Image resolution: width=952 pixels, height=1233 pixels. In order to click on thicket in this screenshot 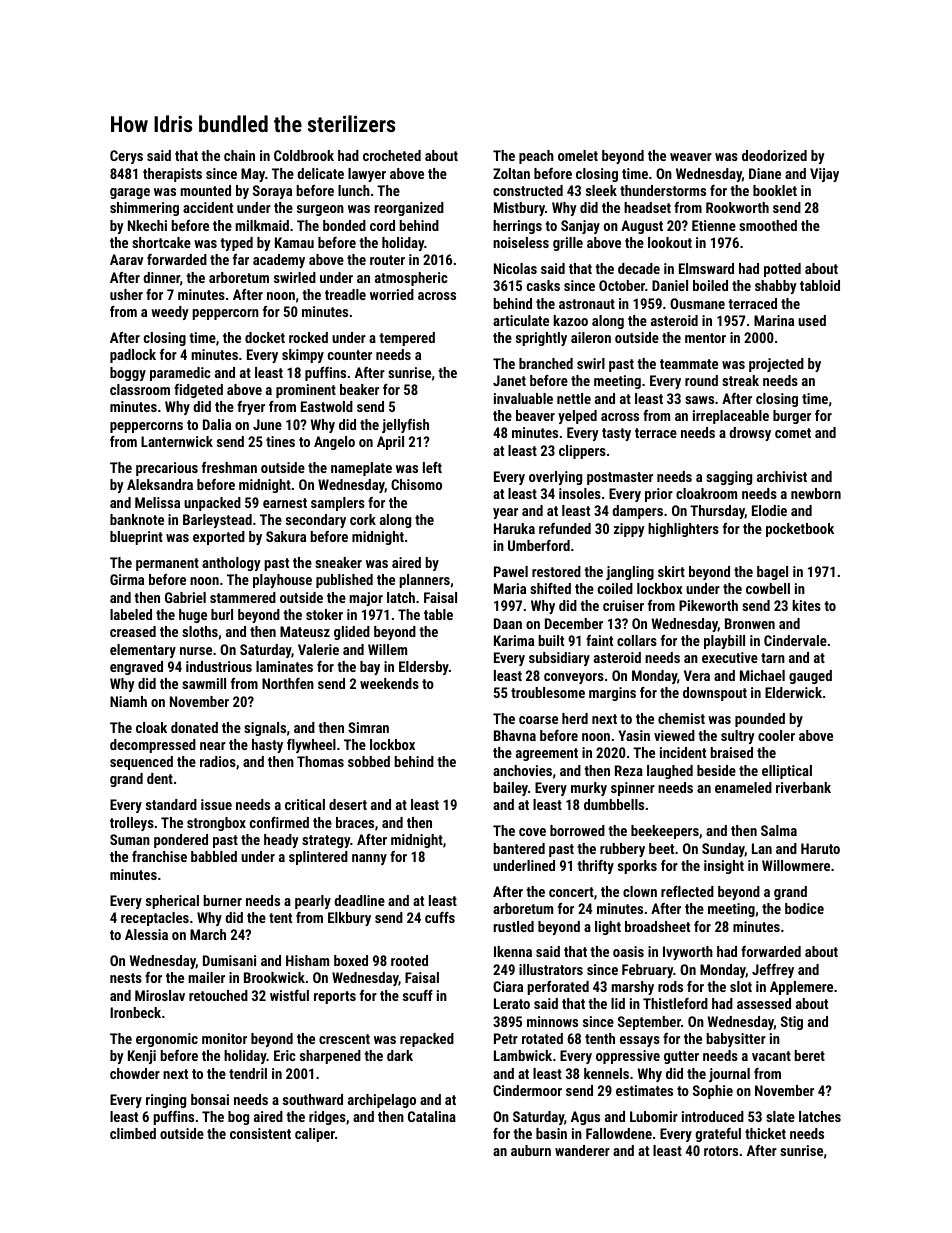, I will do `click(765, 1133)`.
